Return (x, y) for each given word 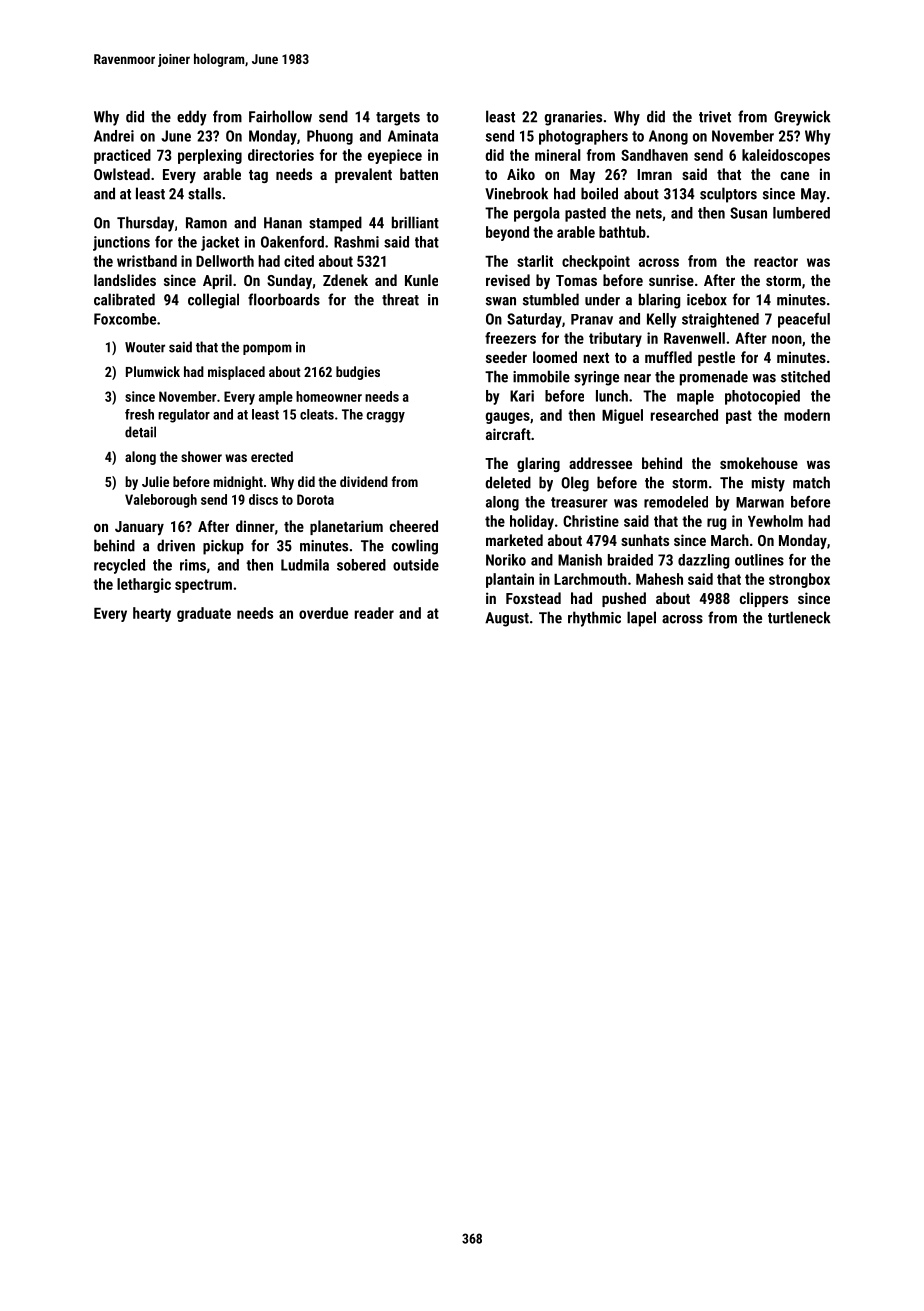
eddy (192, 118)
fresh (139, 414)
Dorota (315, 499)
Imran (654, 174)
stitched (805, 376)
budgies (358, 373)
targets (398, 119)
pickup (223, 547)
